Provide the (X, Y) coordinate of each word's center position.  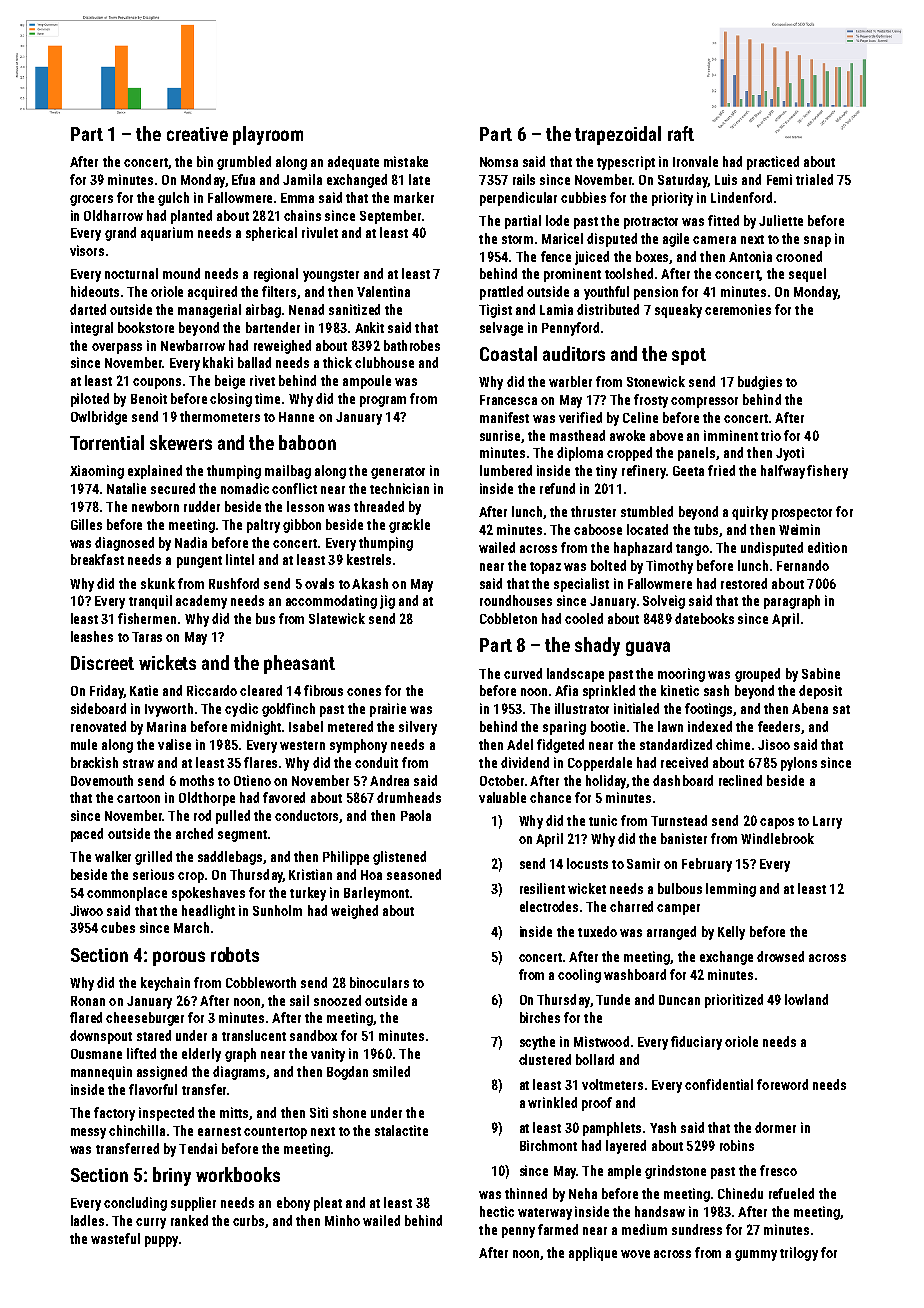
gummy (756, 1255)
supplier (193, 1204)
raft (681, 133)
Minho (342, 1220)
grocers (91, 200)
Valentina (383, 291)
